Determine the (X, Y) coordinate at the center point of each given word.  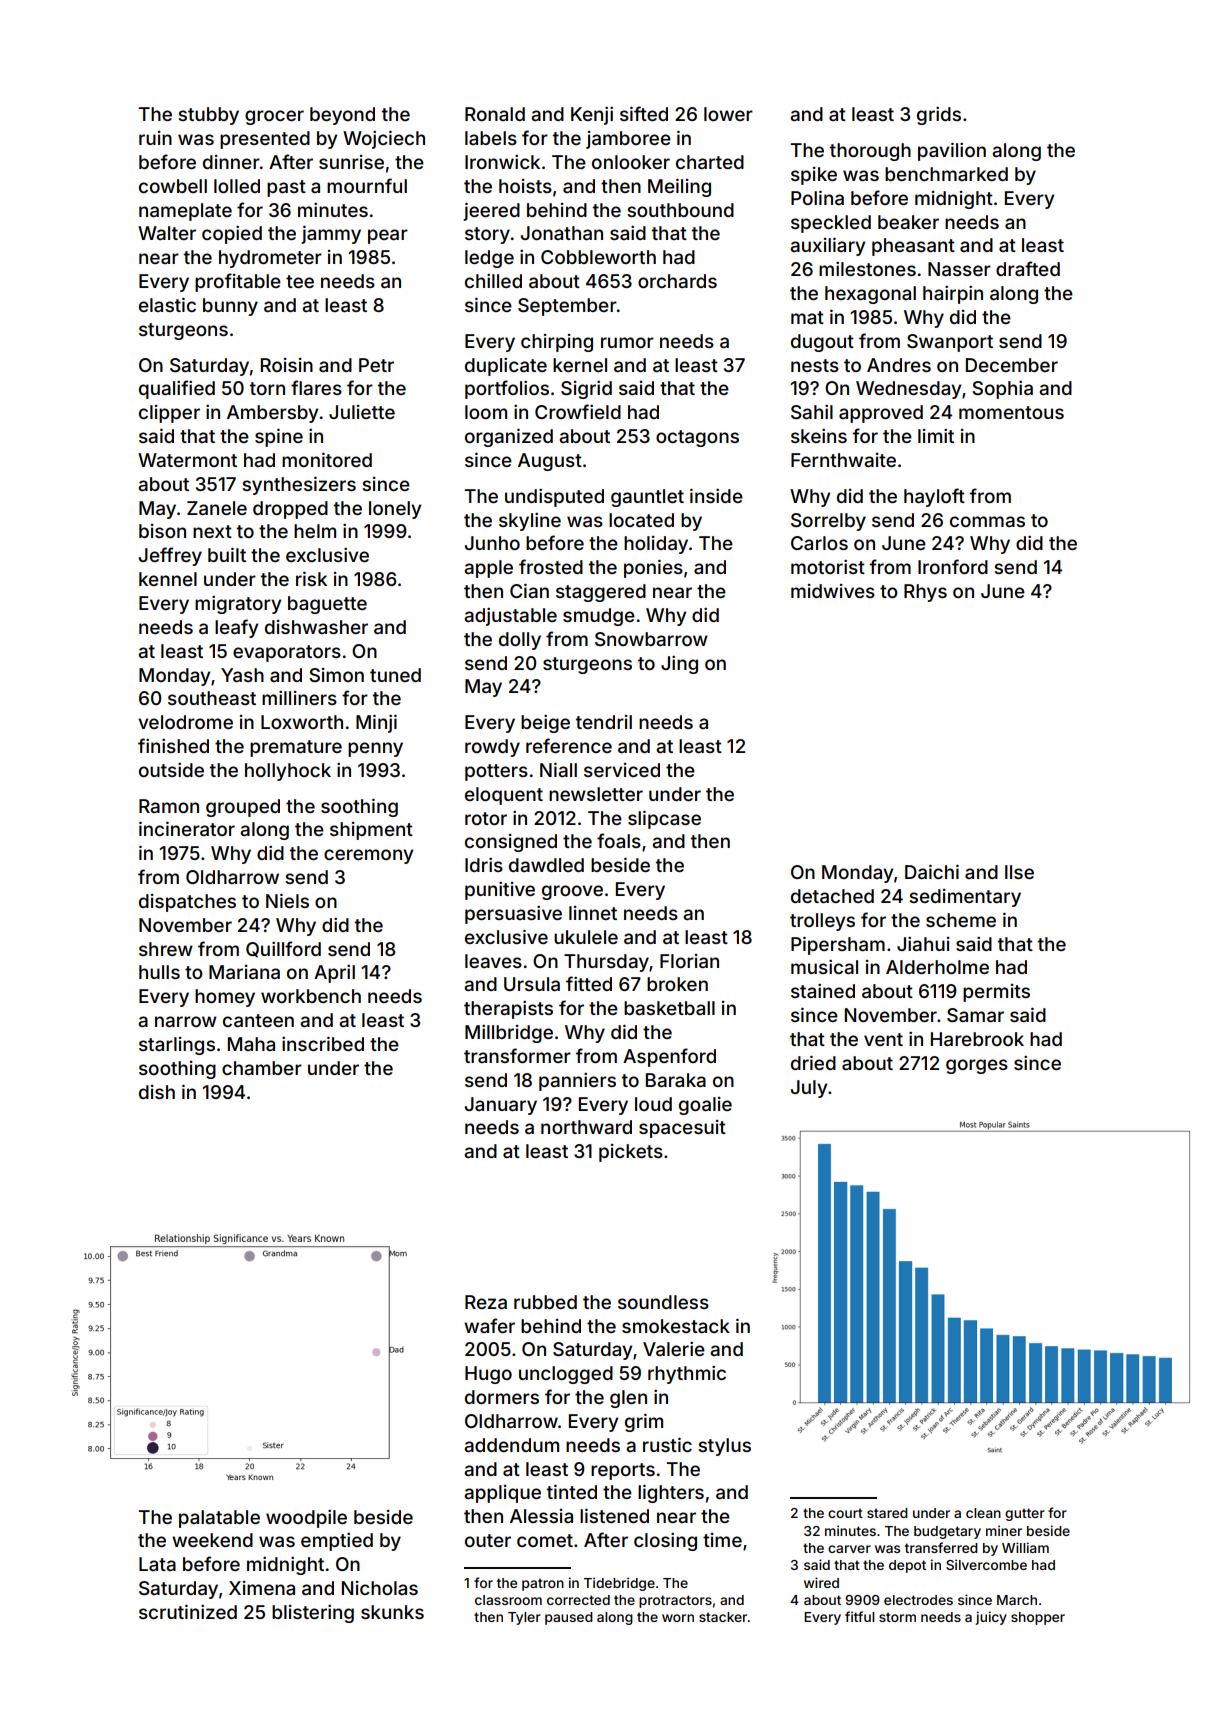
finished (173, 745)
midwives (833, 591)
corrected (578, 1600)
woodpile (306, 1519)
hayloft (934, 497)
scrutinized (188, 1611)
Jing (679, 665)
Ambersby (272, 414)
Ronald (495, 114)
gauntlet (647, 498)
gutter (1025, 1514)
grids (939, 116)
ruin (155, 138)
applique (502, 1494)
